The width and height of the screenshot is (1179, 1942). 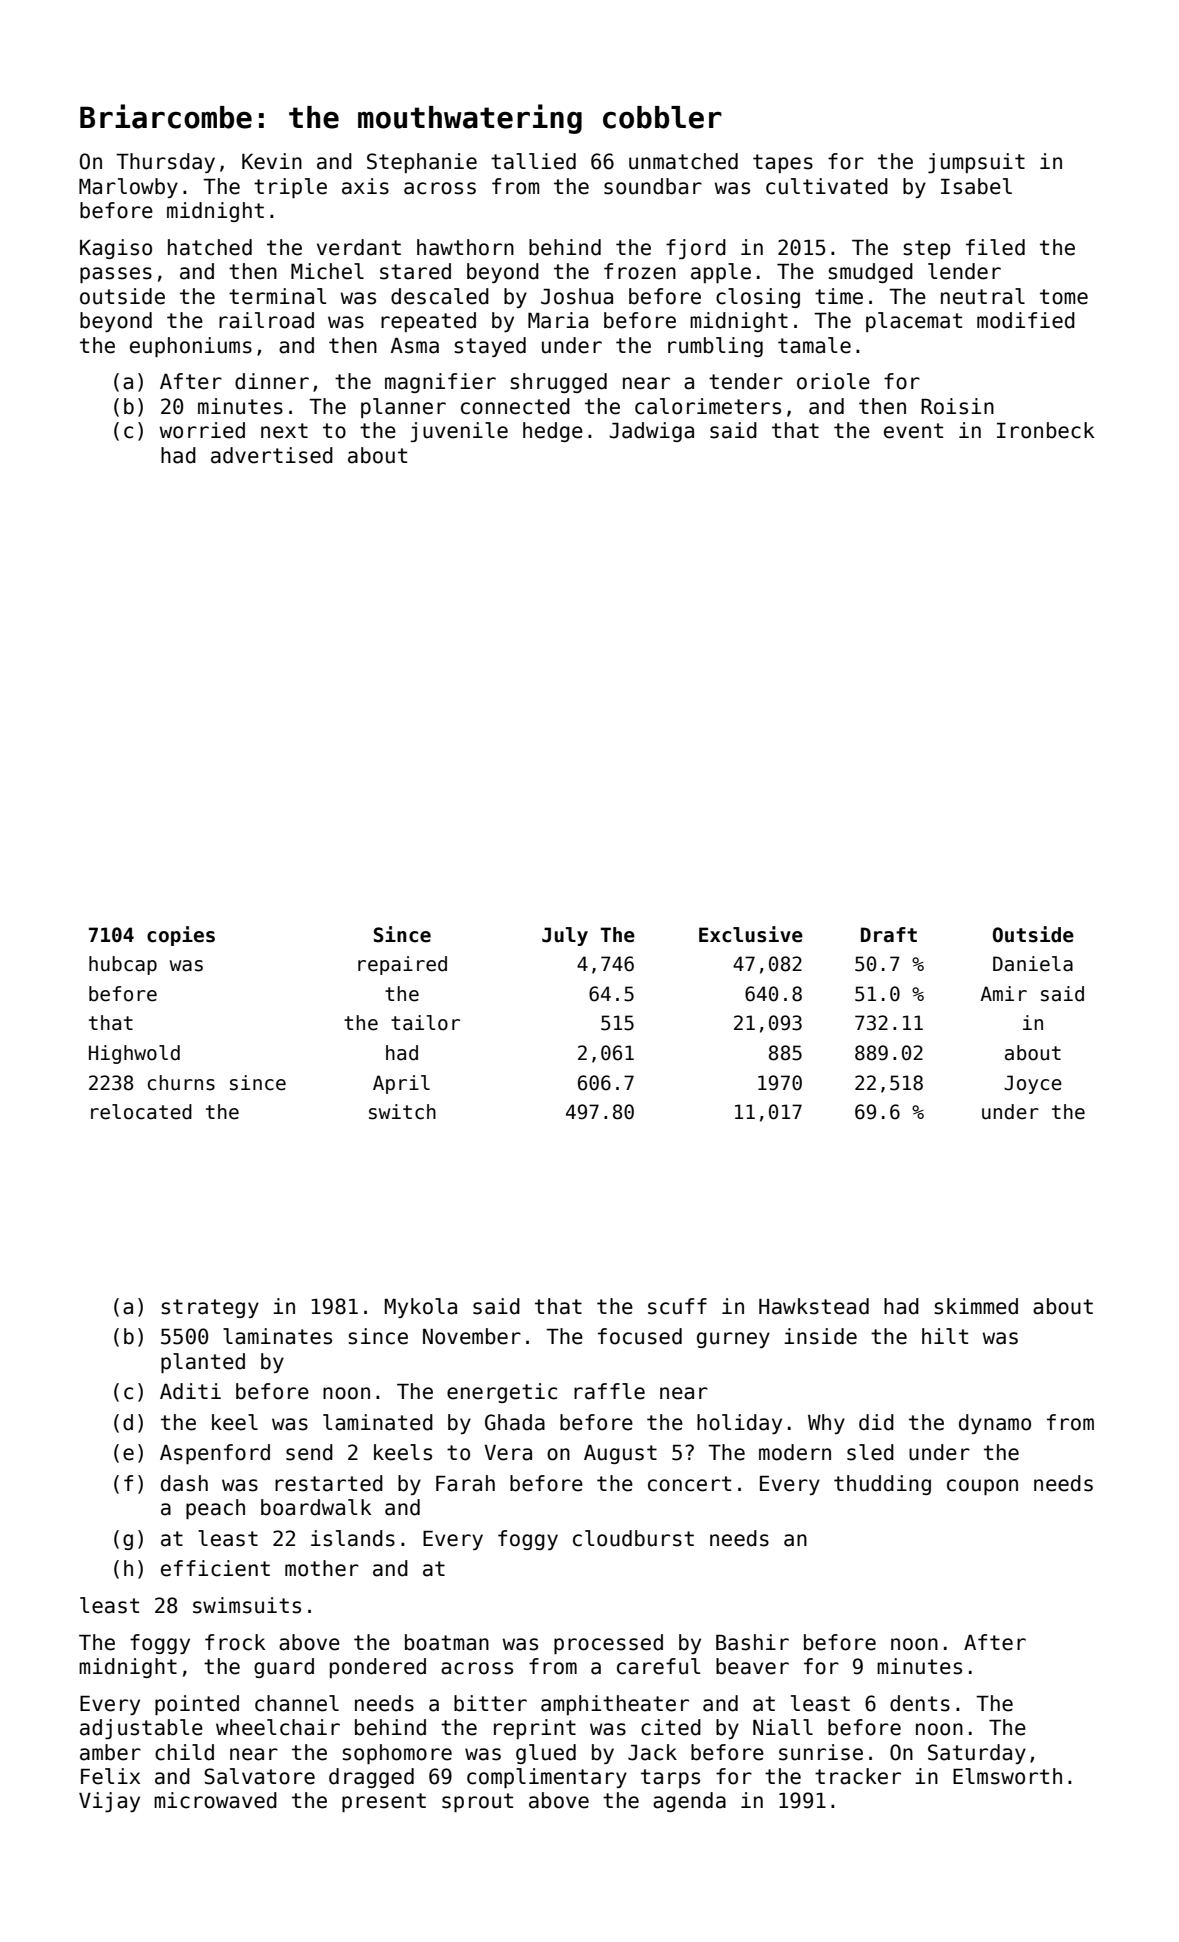 What do you see at coordinates (882, 1485) in the screenshot?
I see `thudding` at bounding box center [882, 1485].
